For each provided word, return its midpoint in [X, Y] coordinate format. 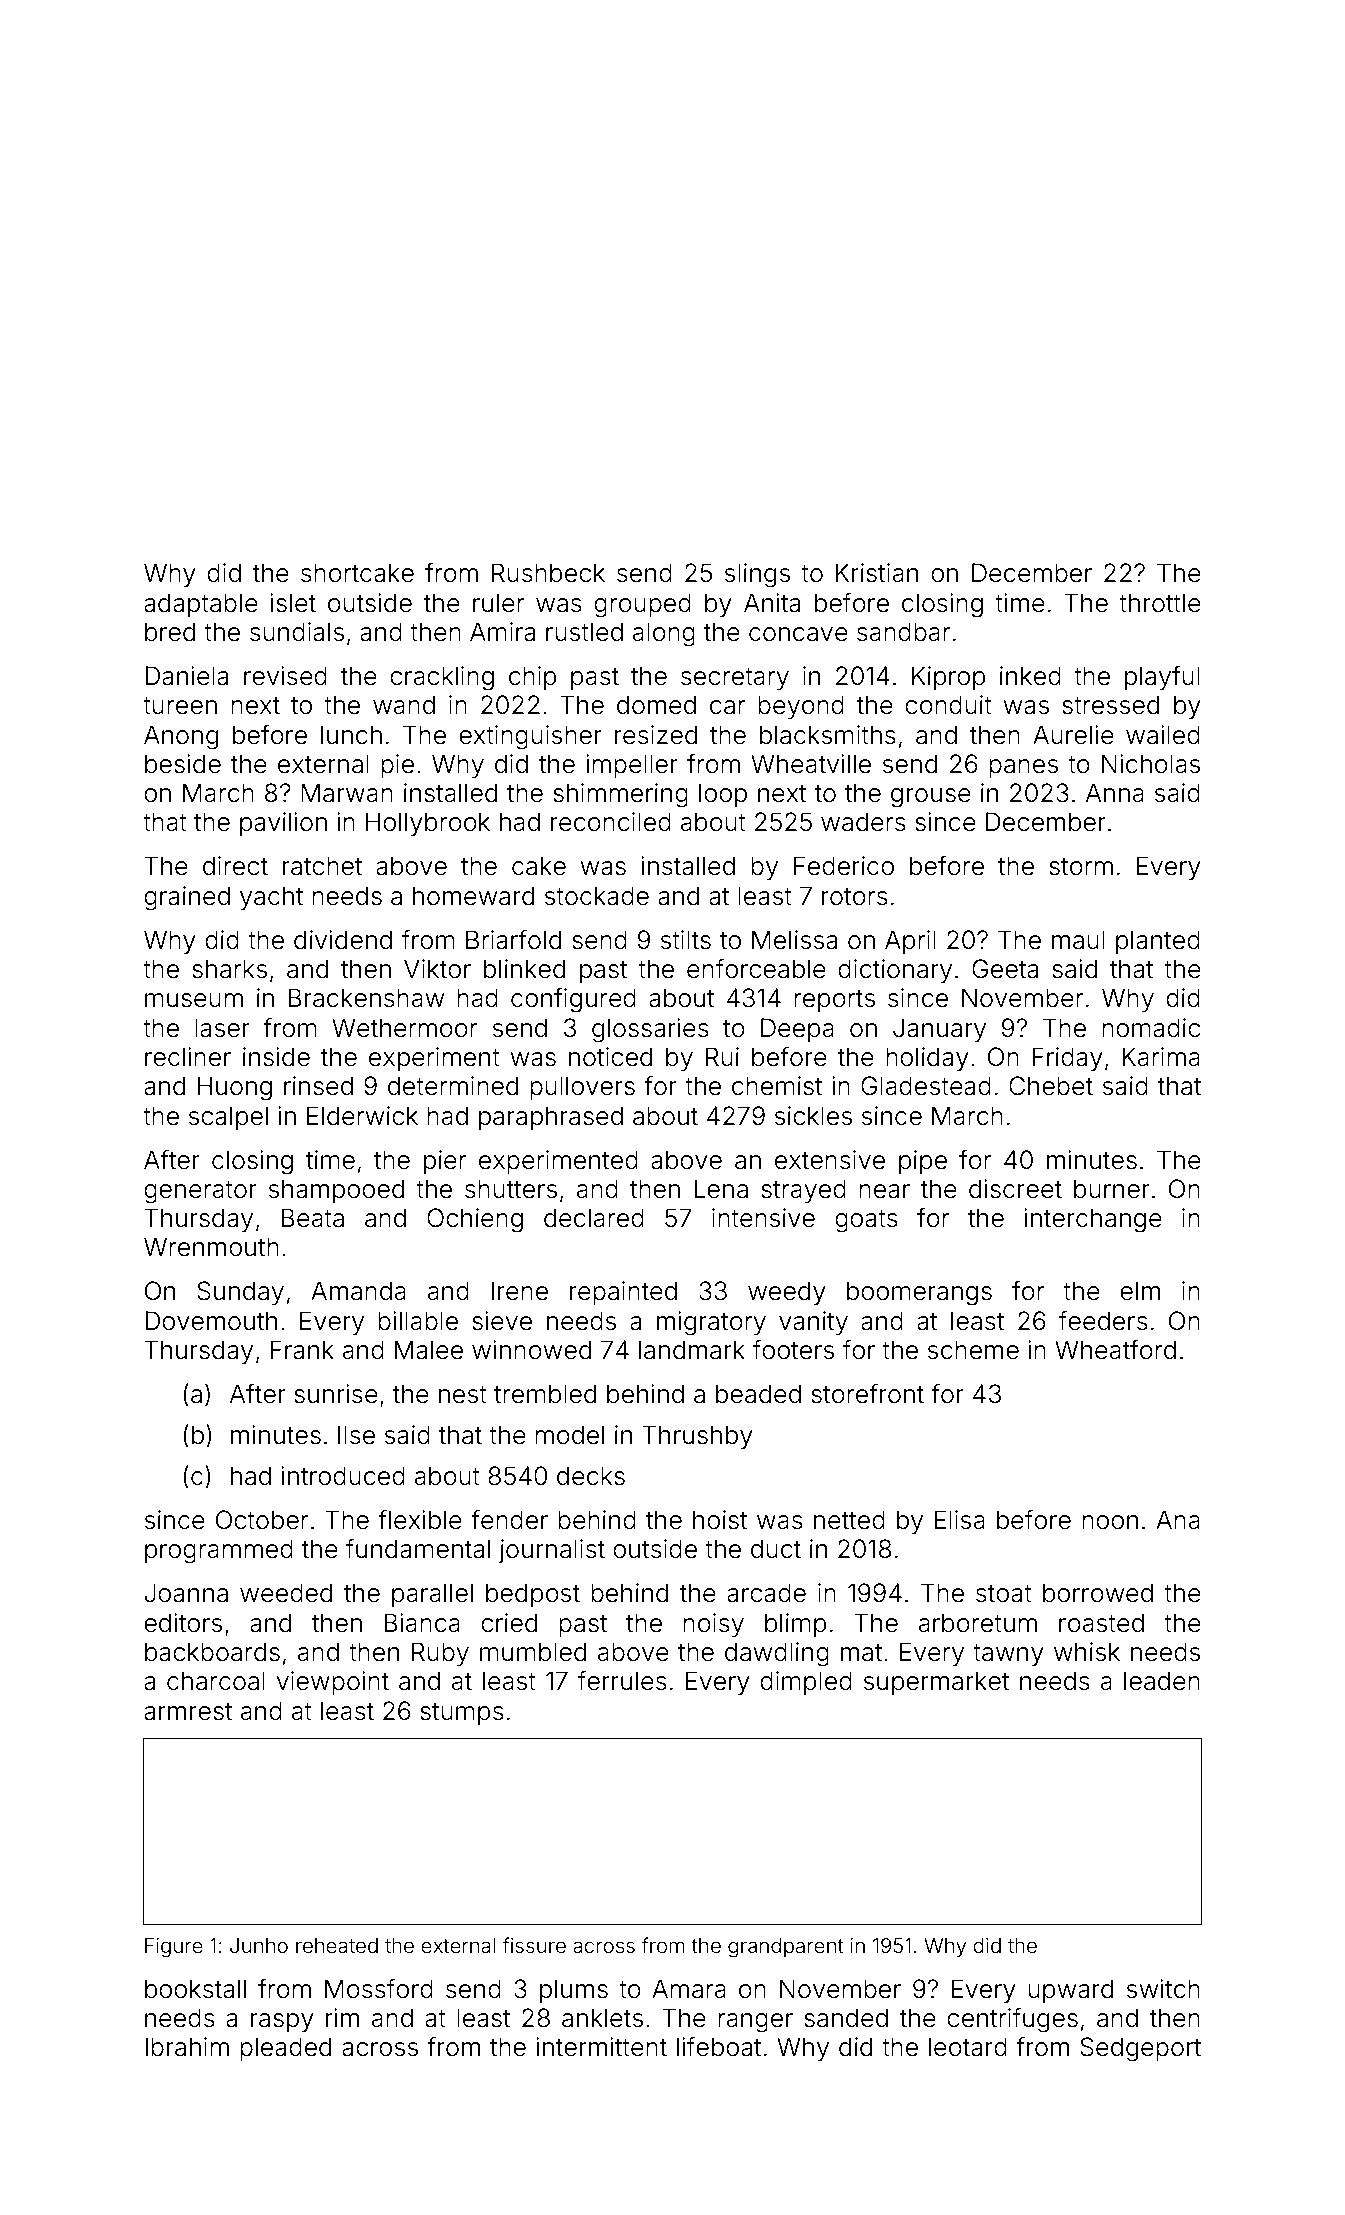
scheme [973, 1350]
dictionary [895, 971]
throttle [1160, 603]
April [910, 942]
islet [293, 603]
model [569, 1435]
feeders [1103, 1321]
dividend [343, 940]
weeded [286, 1593]
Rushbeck [548, 573]
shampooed [336, 1191]
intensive [763, 1218]
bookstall [195, 1989]
